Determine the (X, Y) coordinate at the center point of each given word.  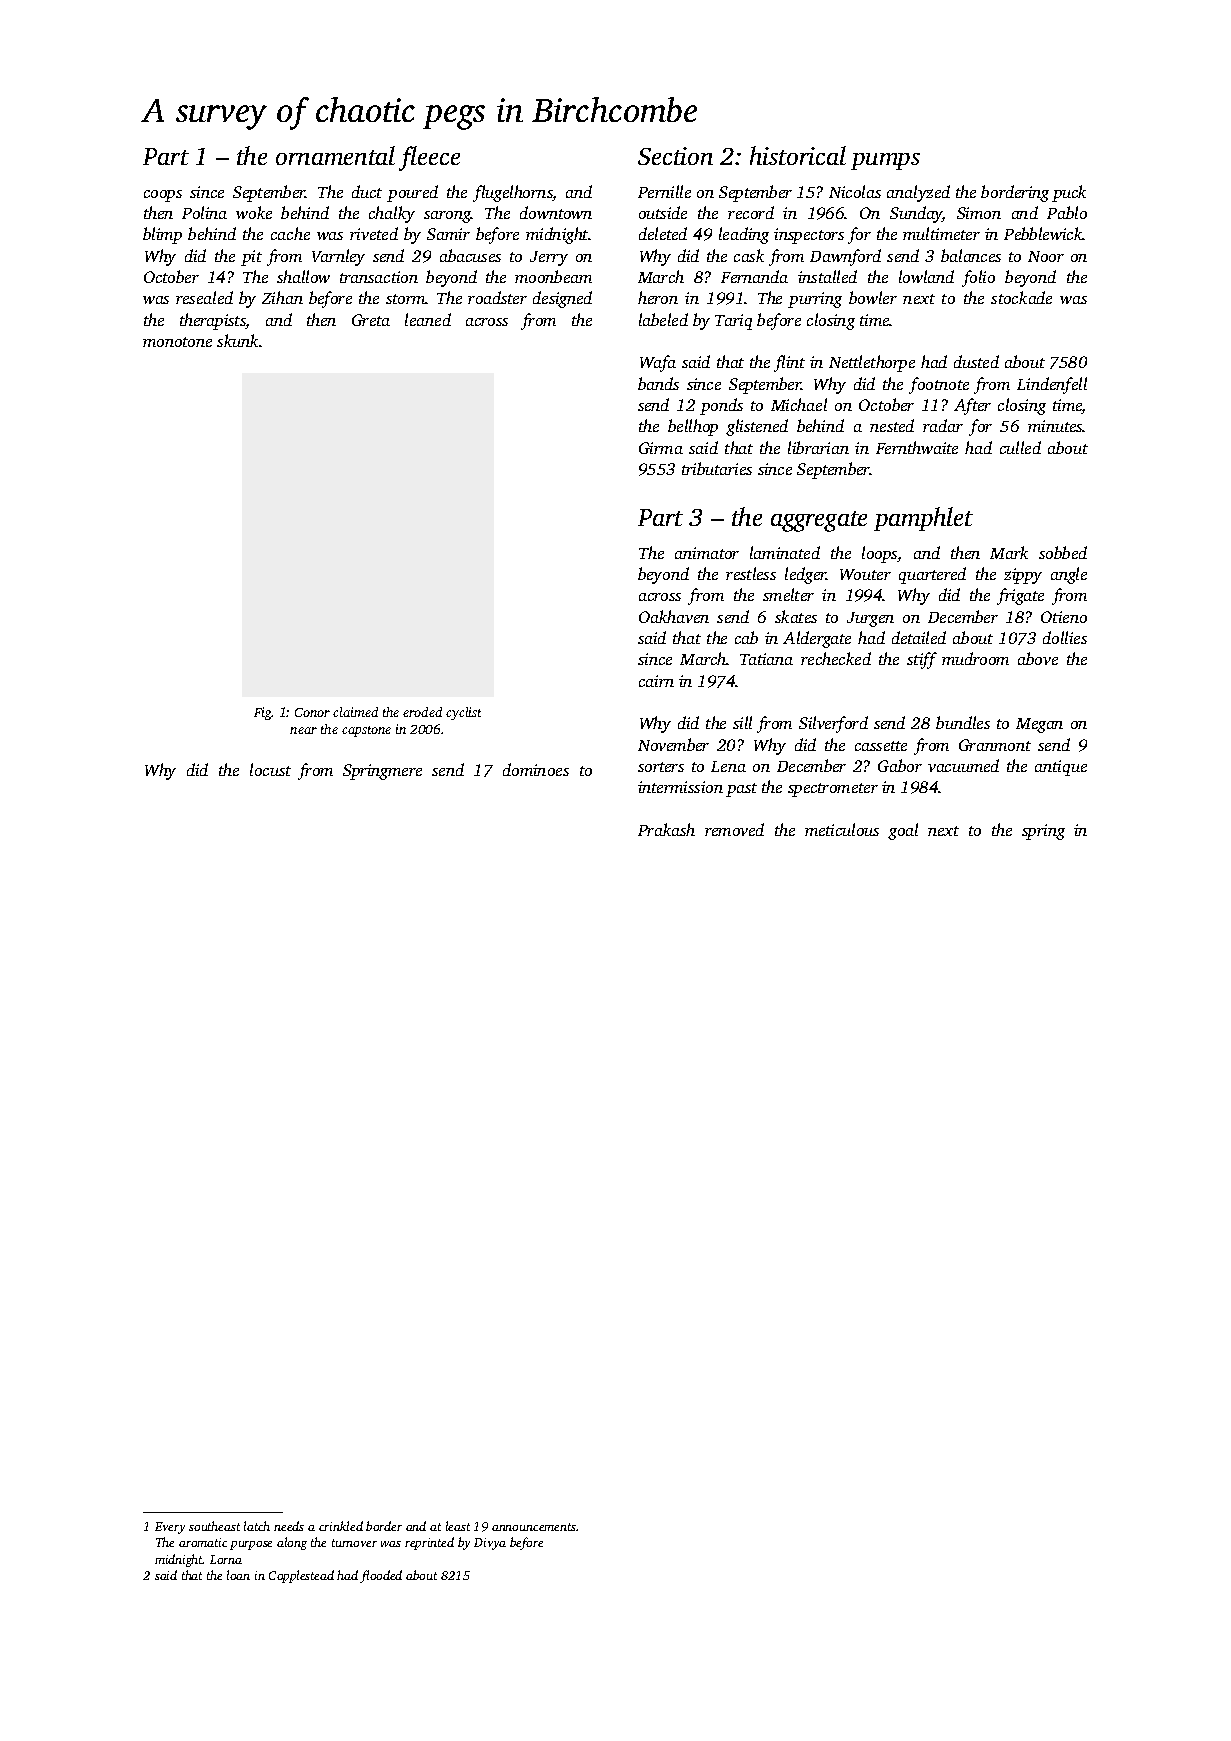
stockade (1021, 297)
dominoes (536, 769)
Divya (490, 1544)
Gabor (900, 765)
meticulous (842, 829)
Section (675, 156)
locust (270, 769)
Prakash (666, 829)
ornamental (335, 155)
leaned (428, 319)
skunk (238, 340)
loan (238, 1575)
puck (1069, 193)
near (303, 730)
